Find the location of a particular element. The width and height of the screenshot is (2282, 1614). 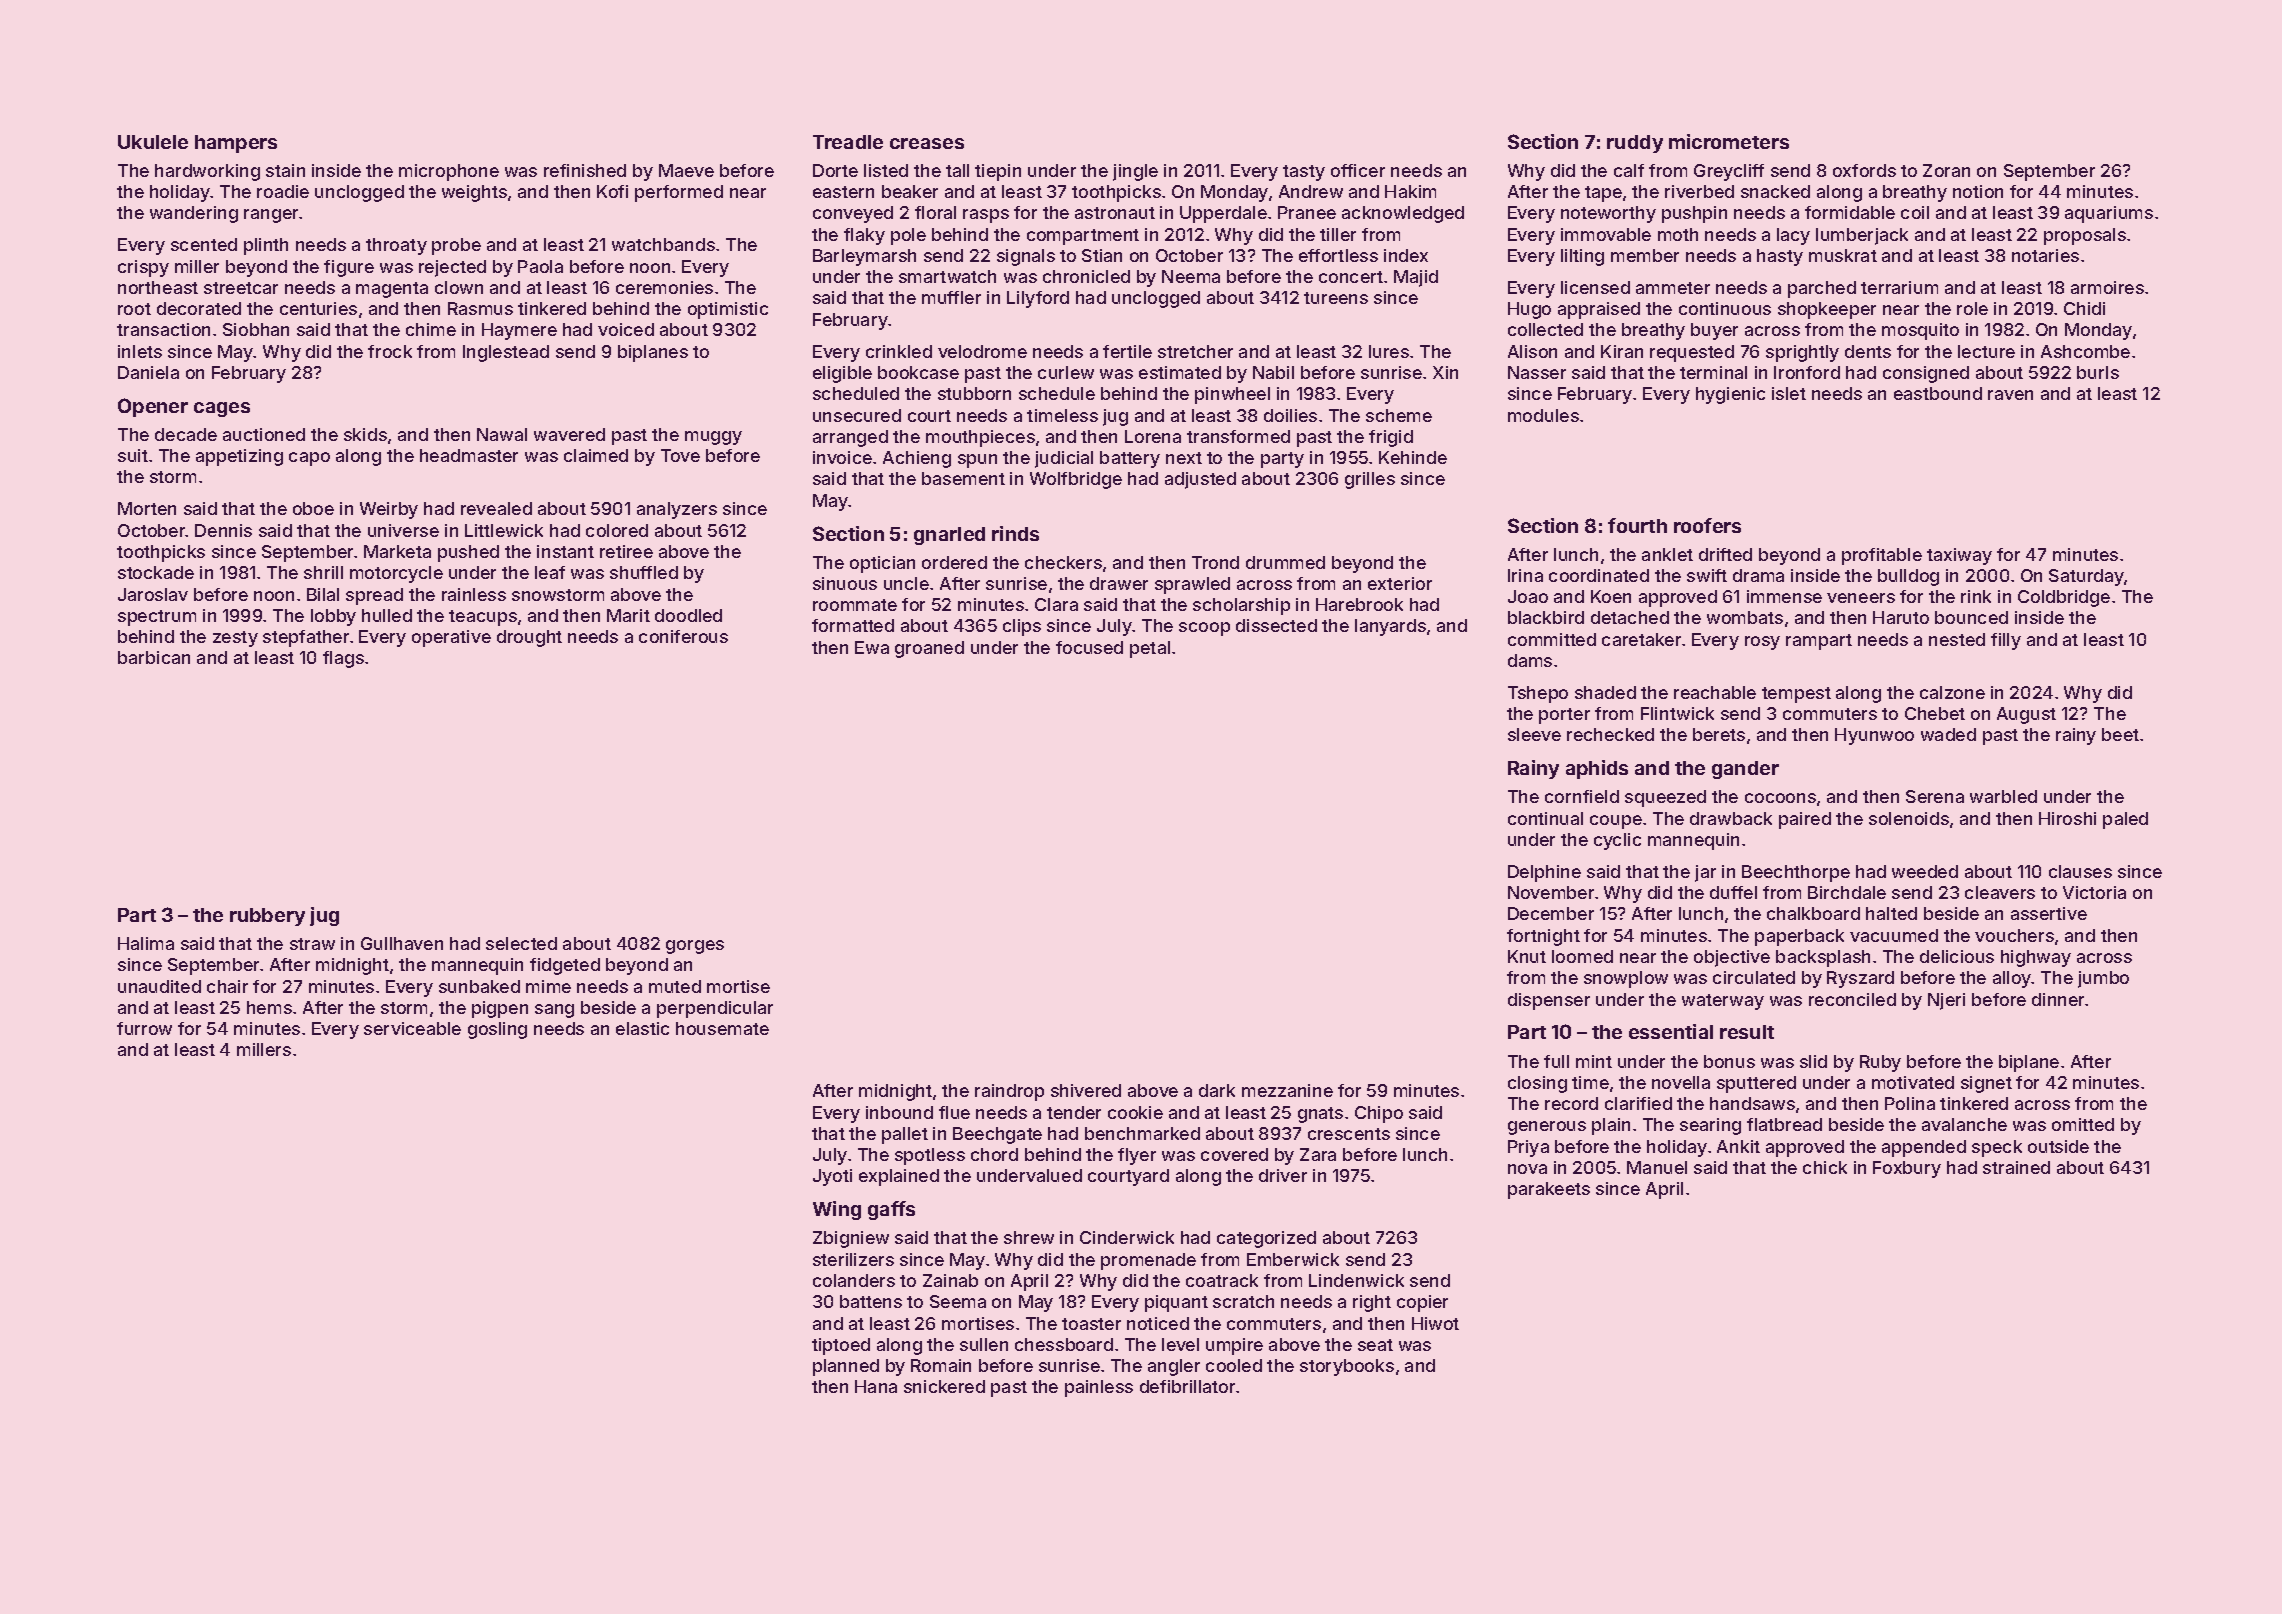

microphone is located at coordinates (449, 172).
